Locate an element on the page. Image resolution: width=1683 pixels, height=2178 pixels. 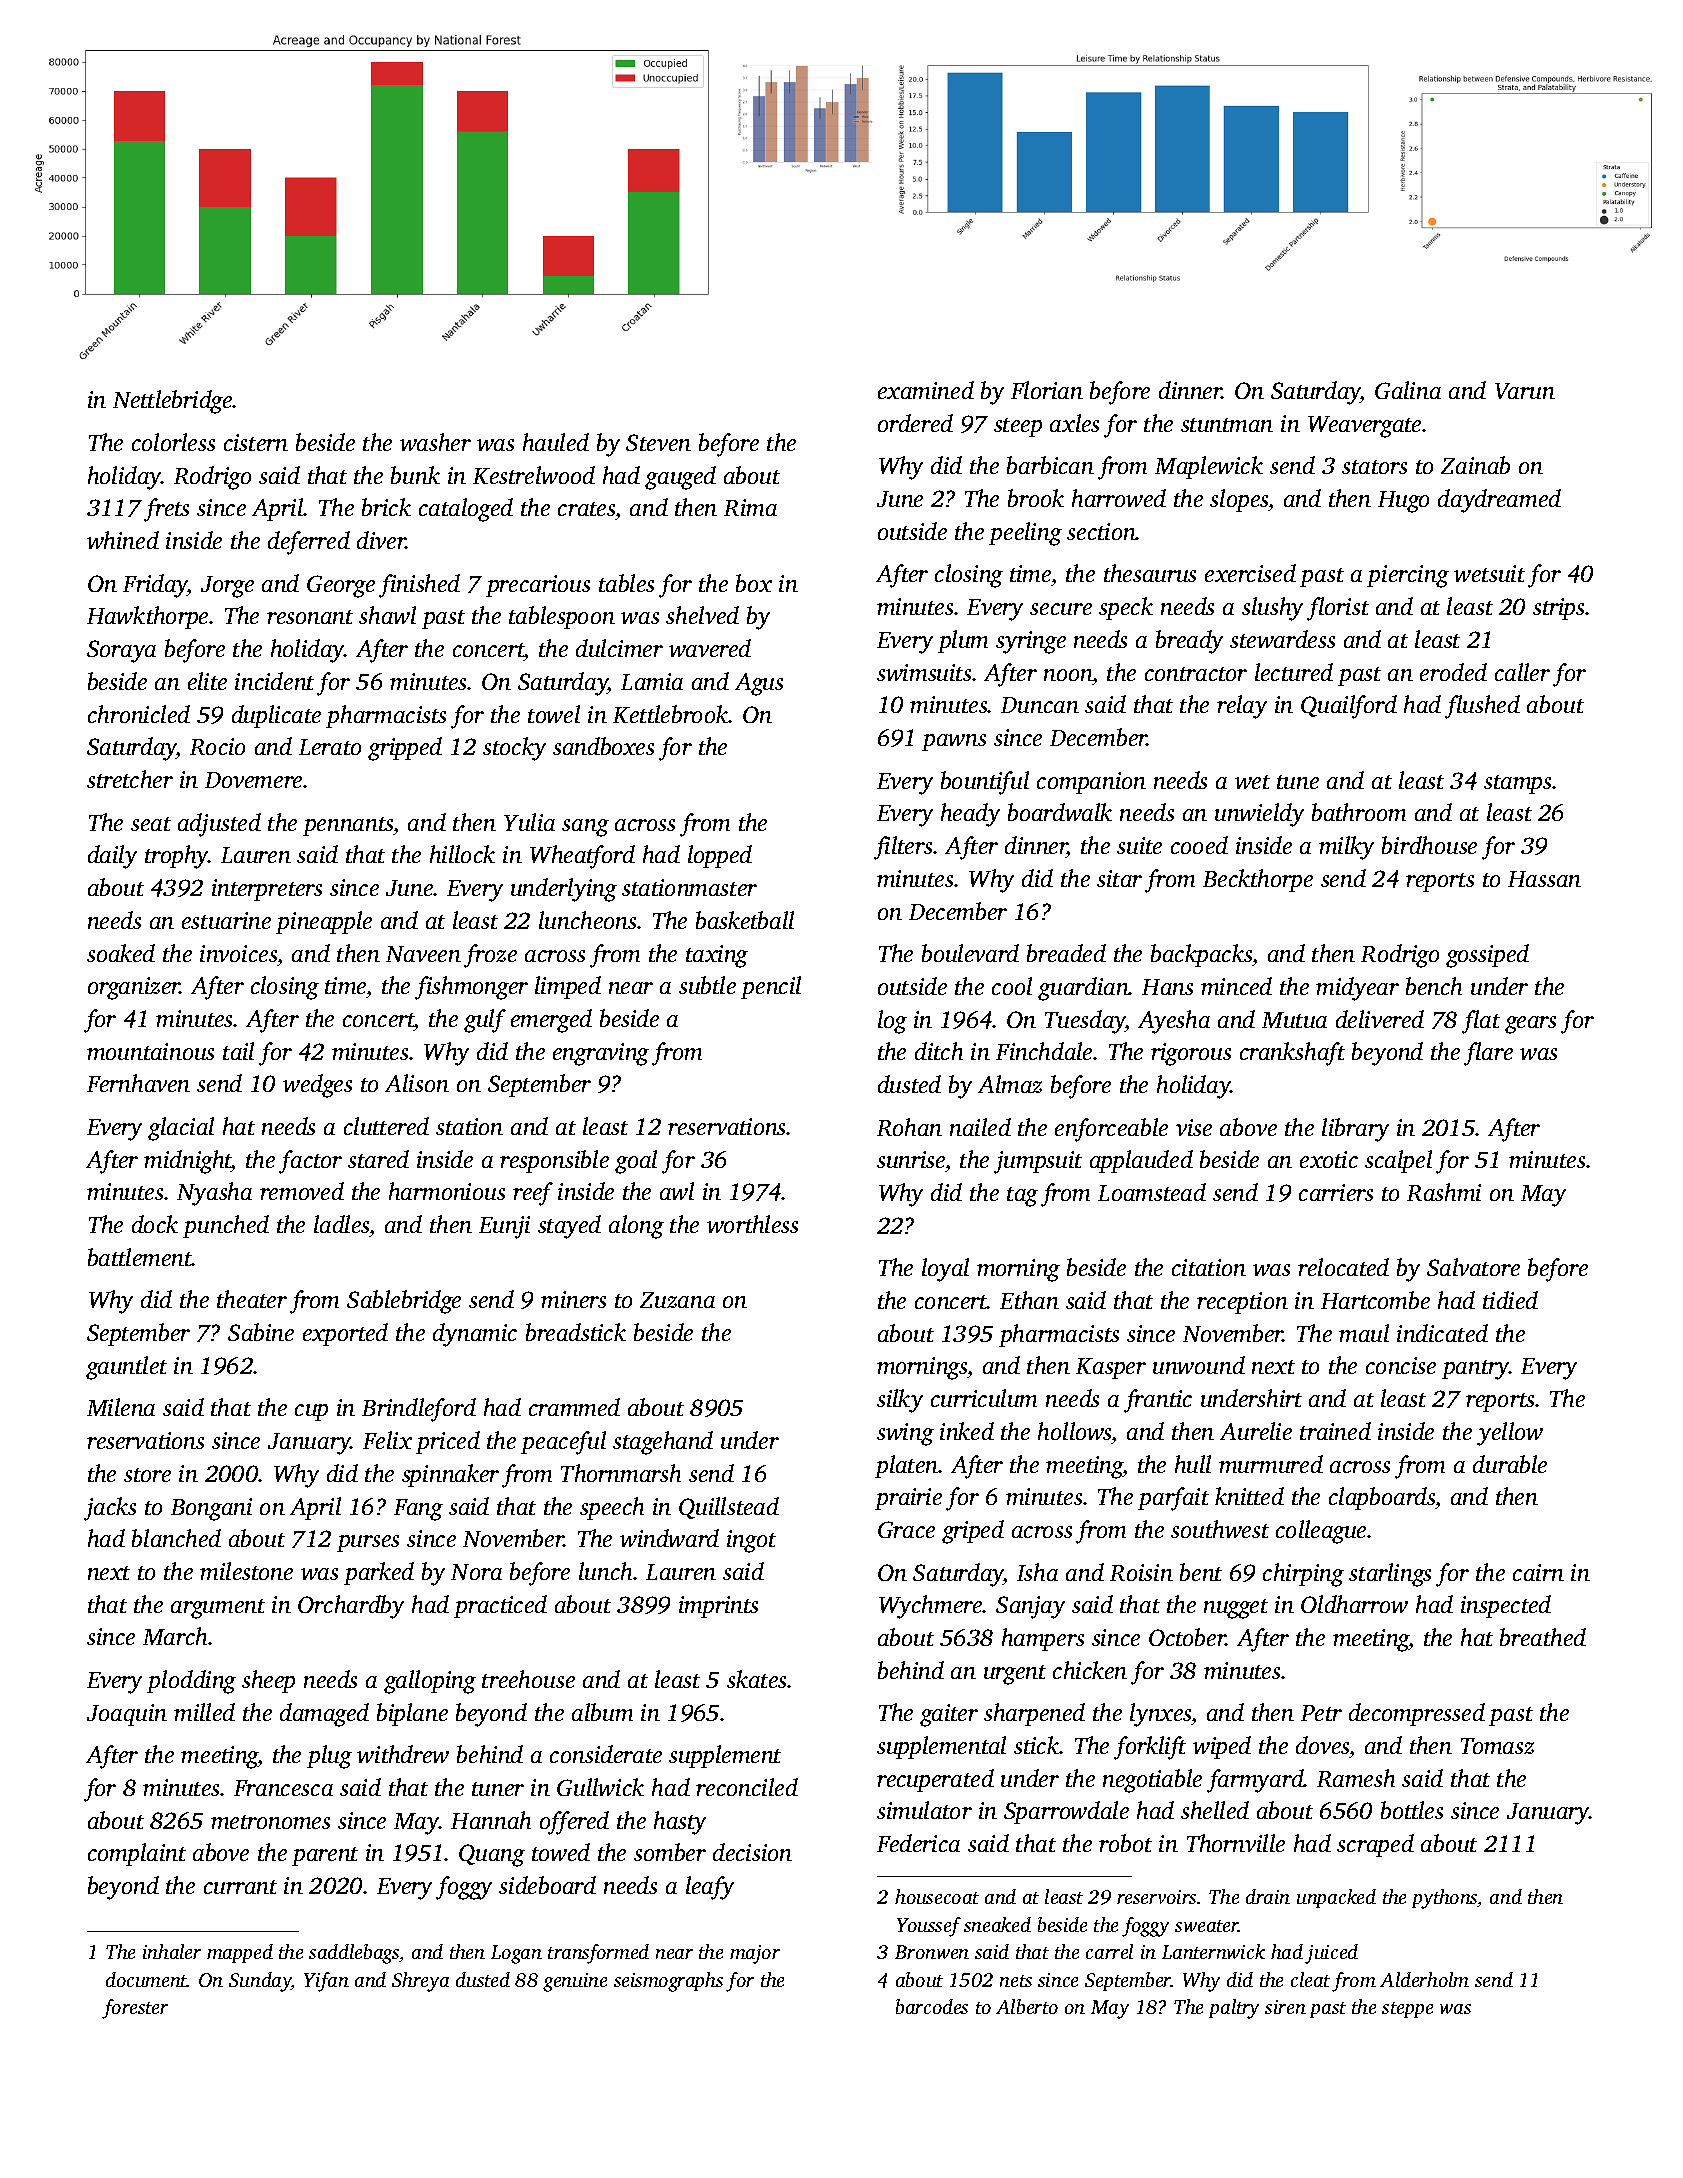
stagehand is located at coordinates (663, 1443).
